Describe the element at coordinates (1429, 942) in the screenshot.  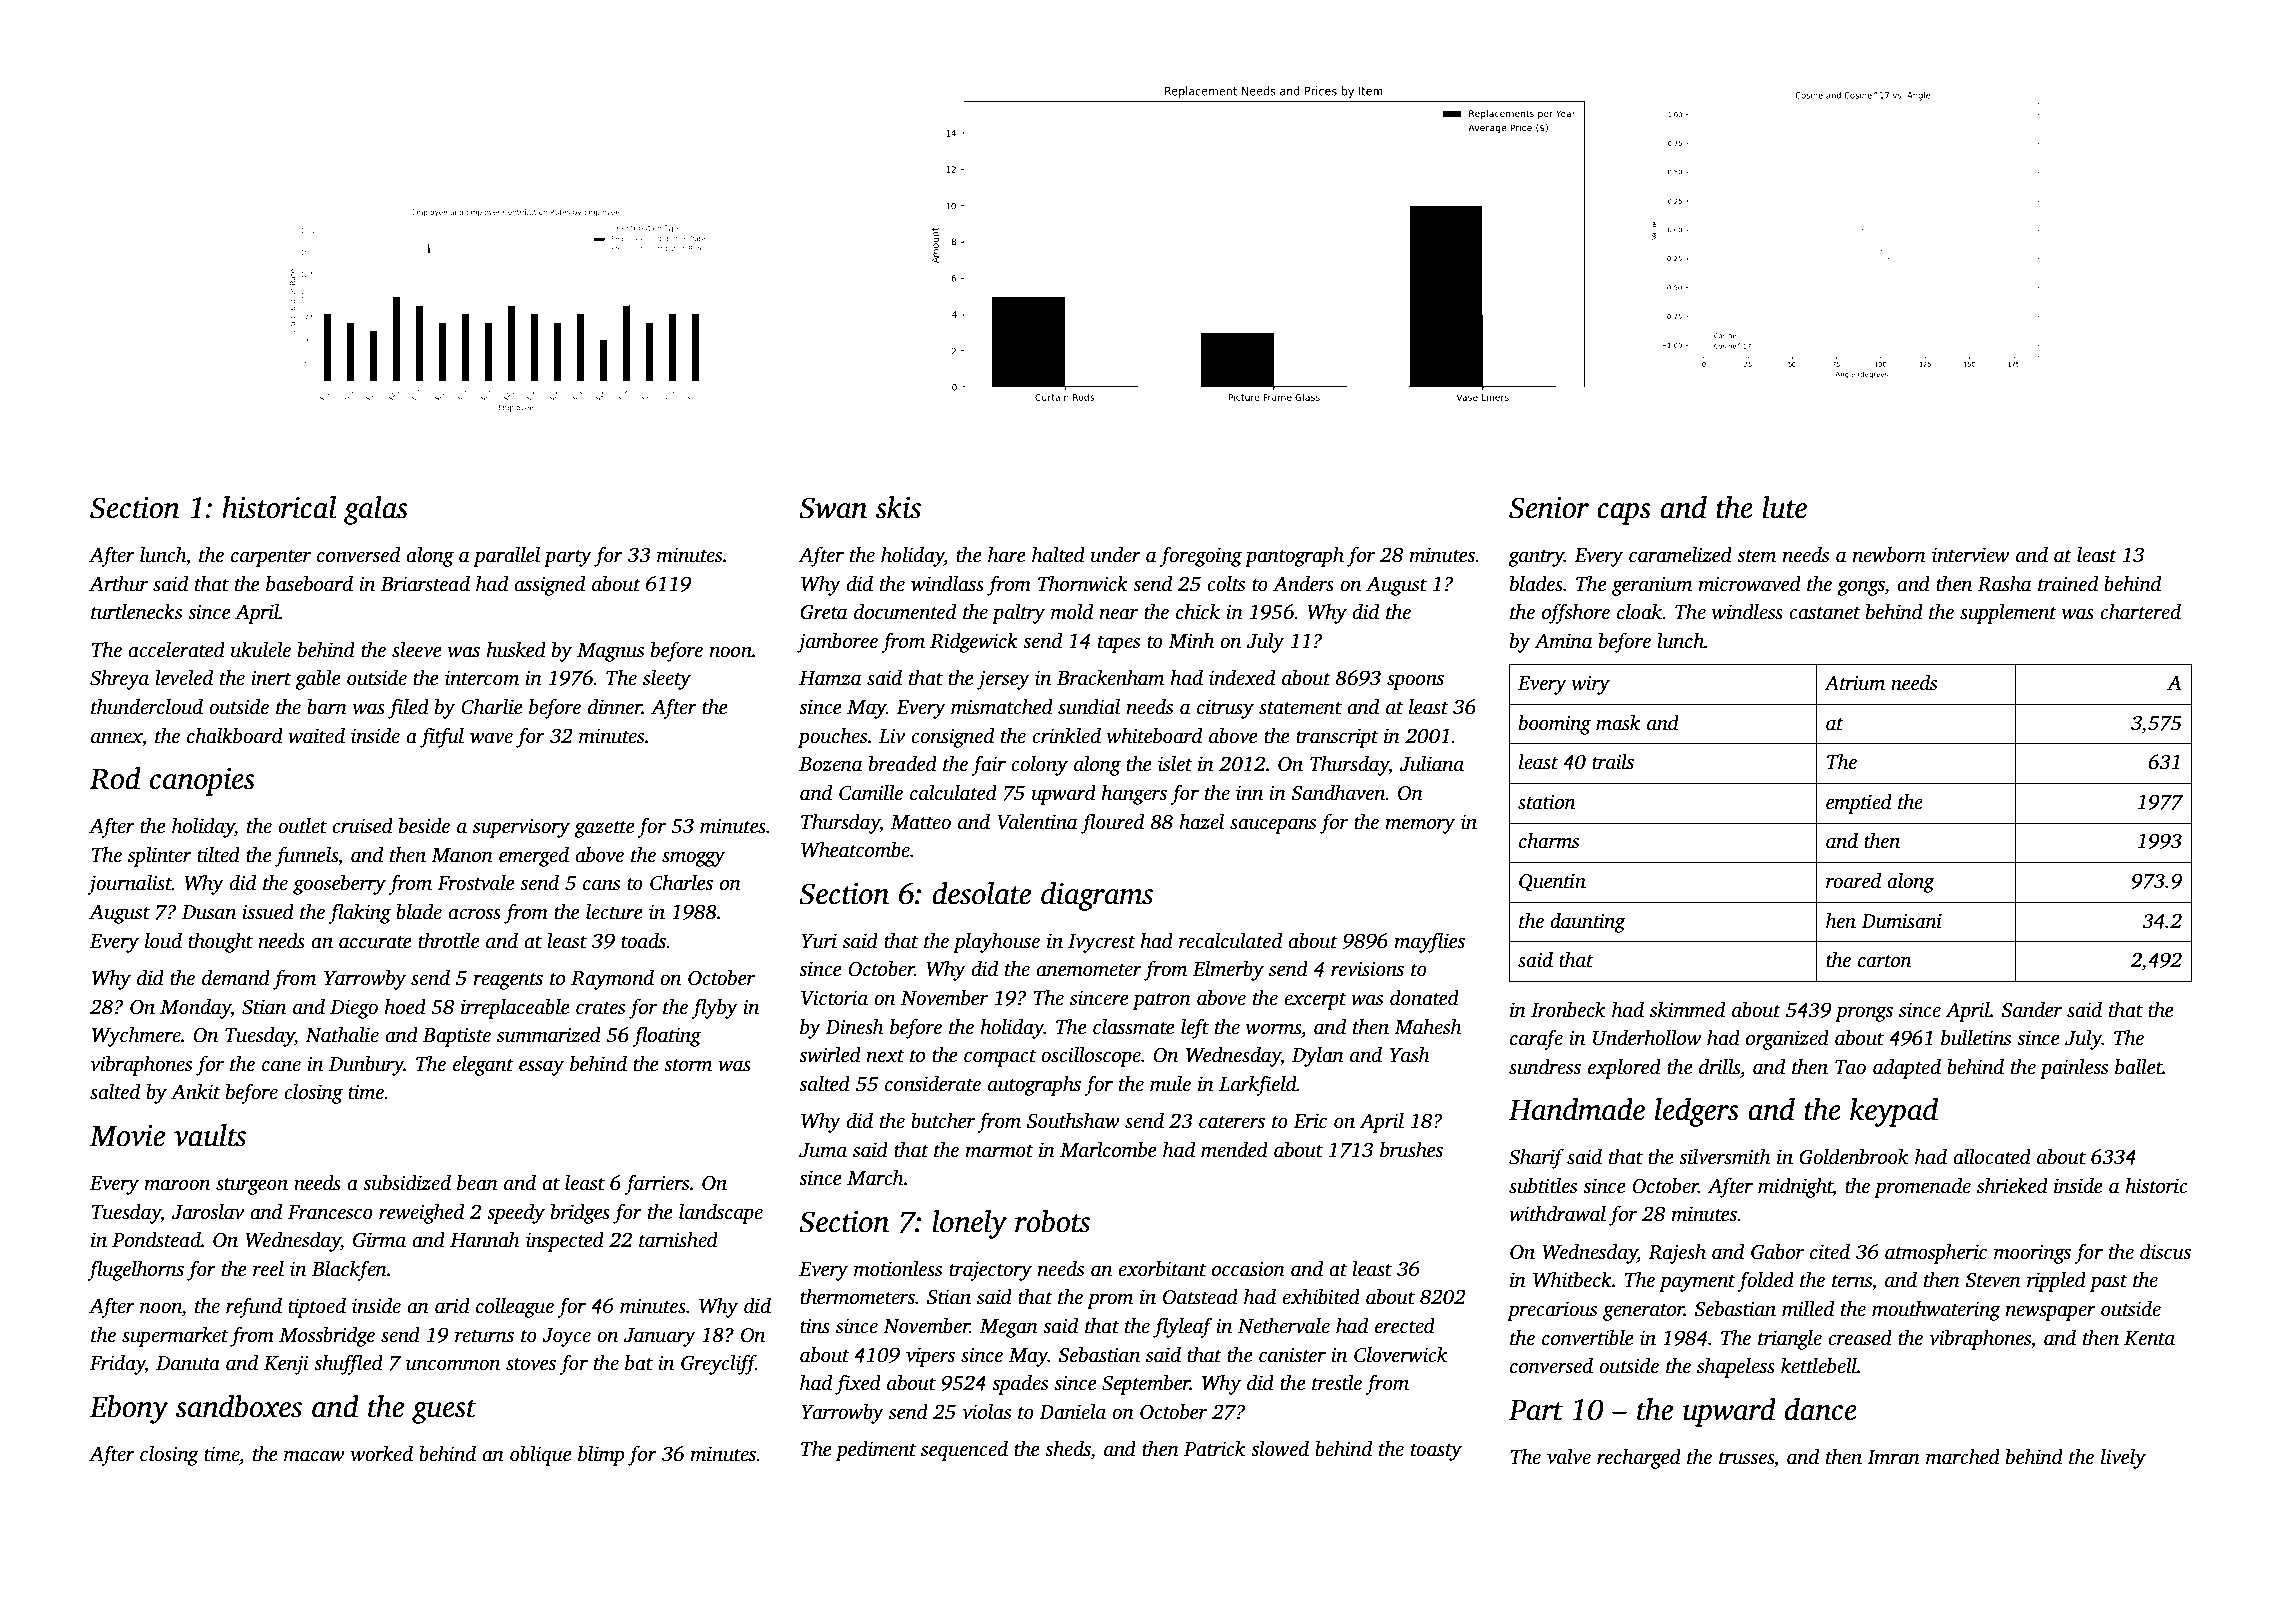
I see `mayflies` at that location.
